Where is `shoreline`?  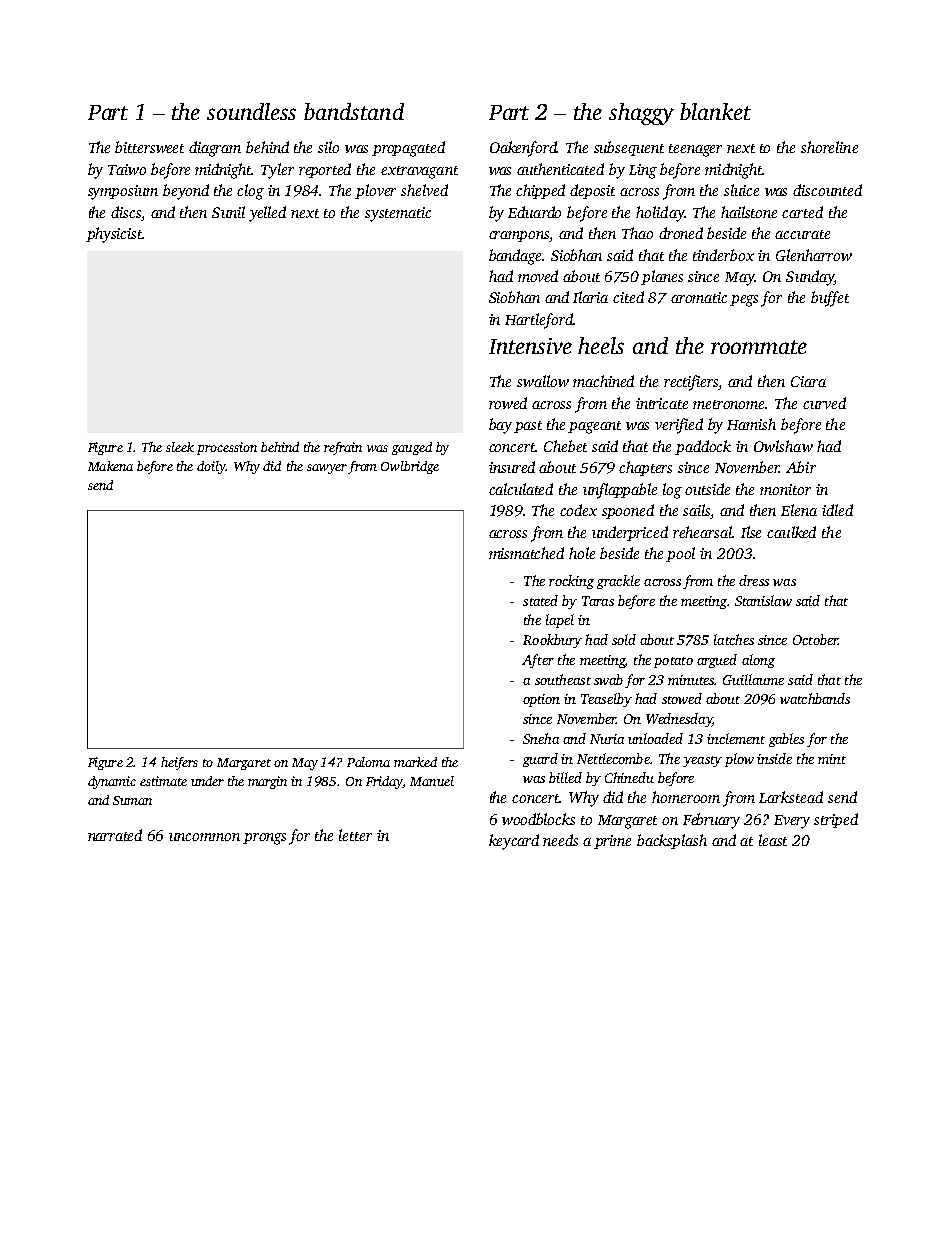 shoreline is located at coordinates (829, 147).
